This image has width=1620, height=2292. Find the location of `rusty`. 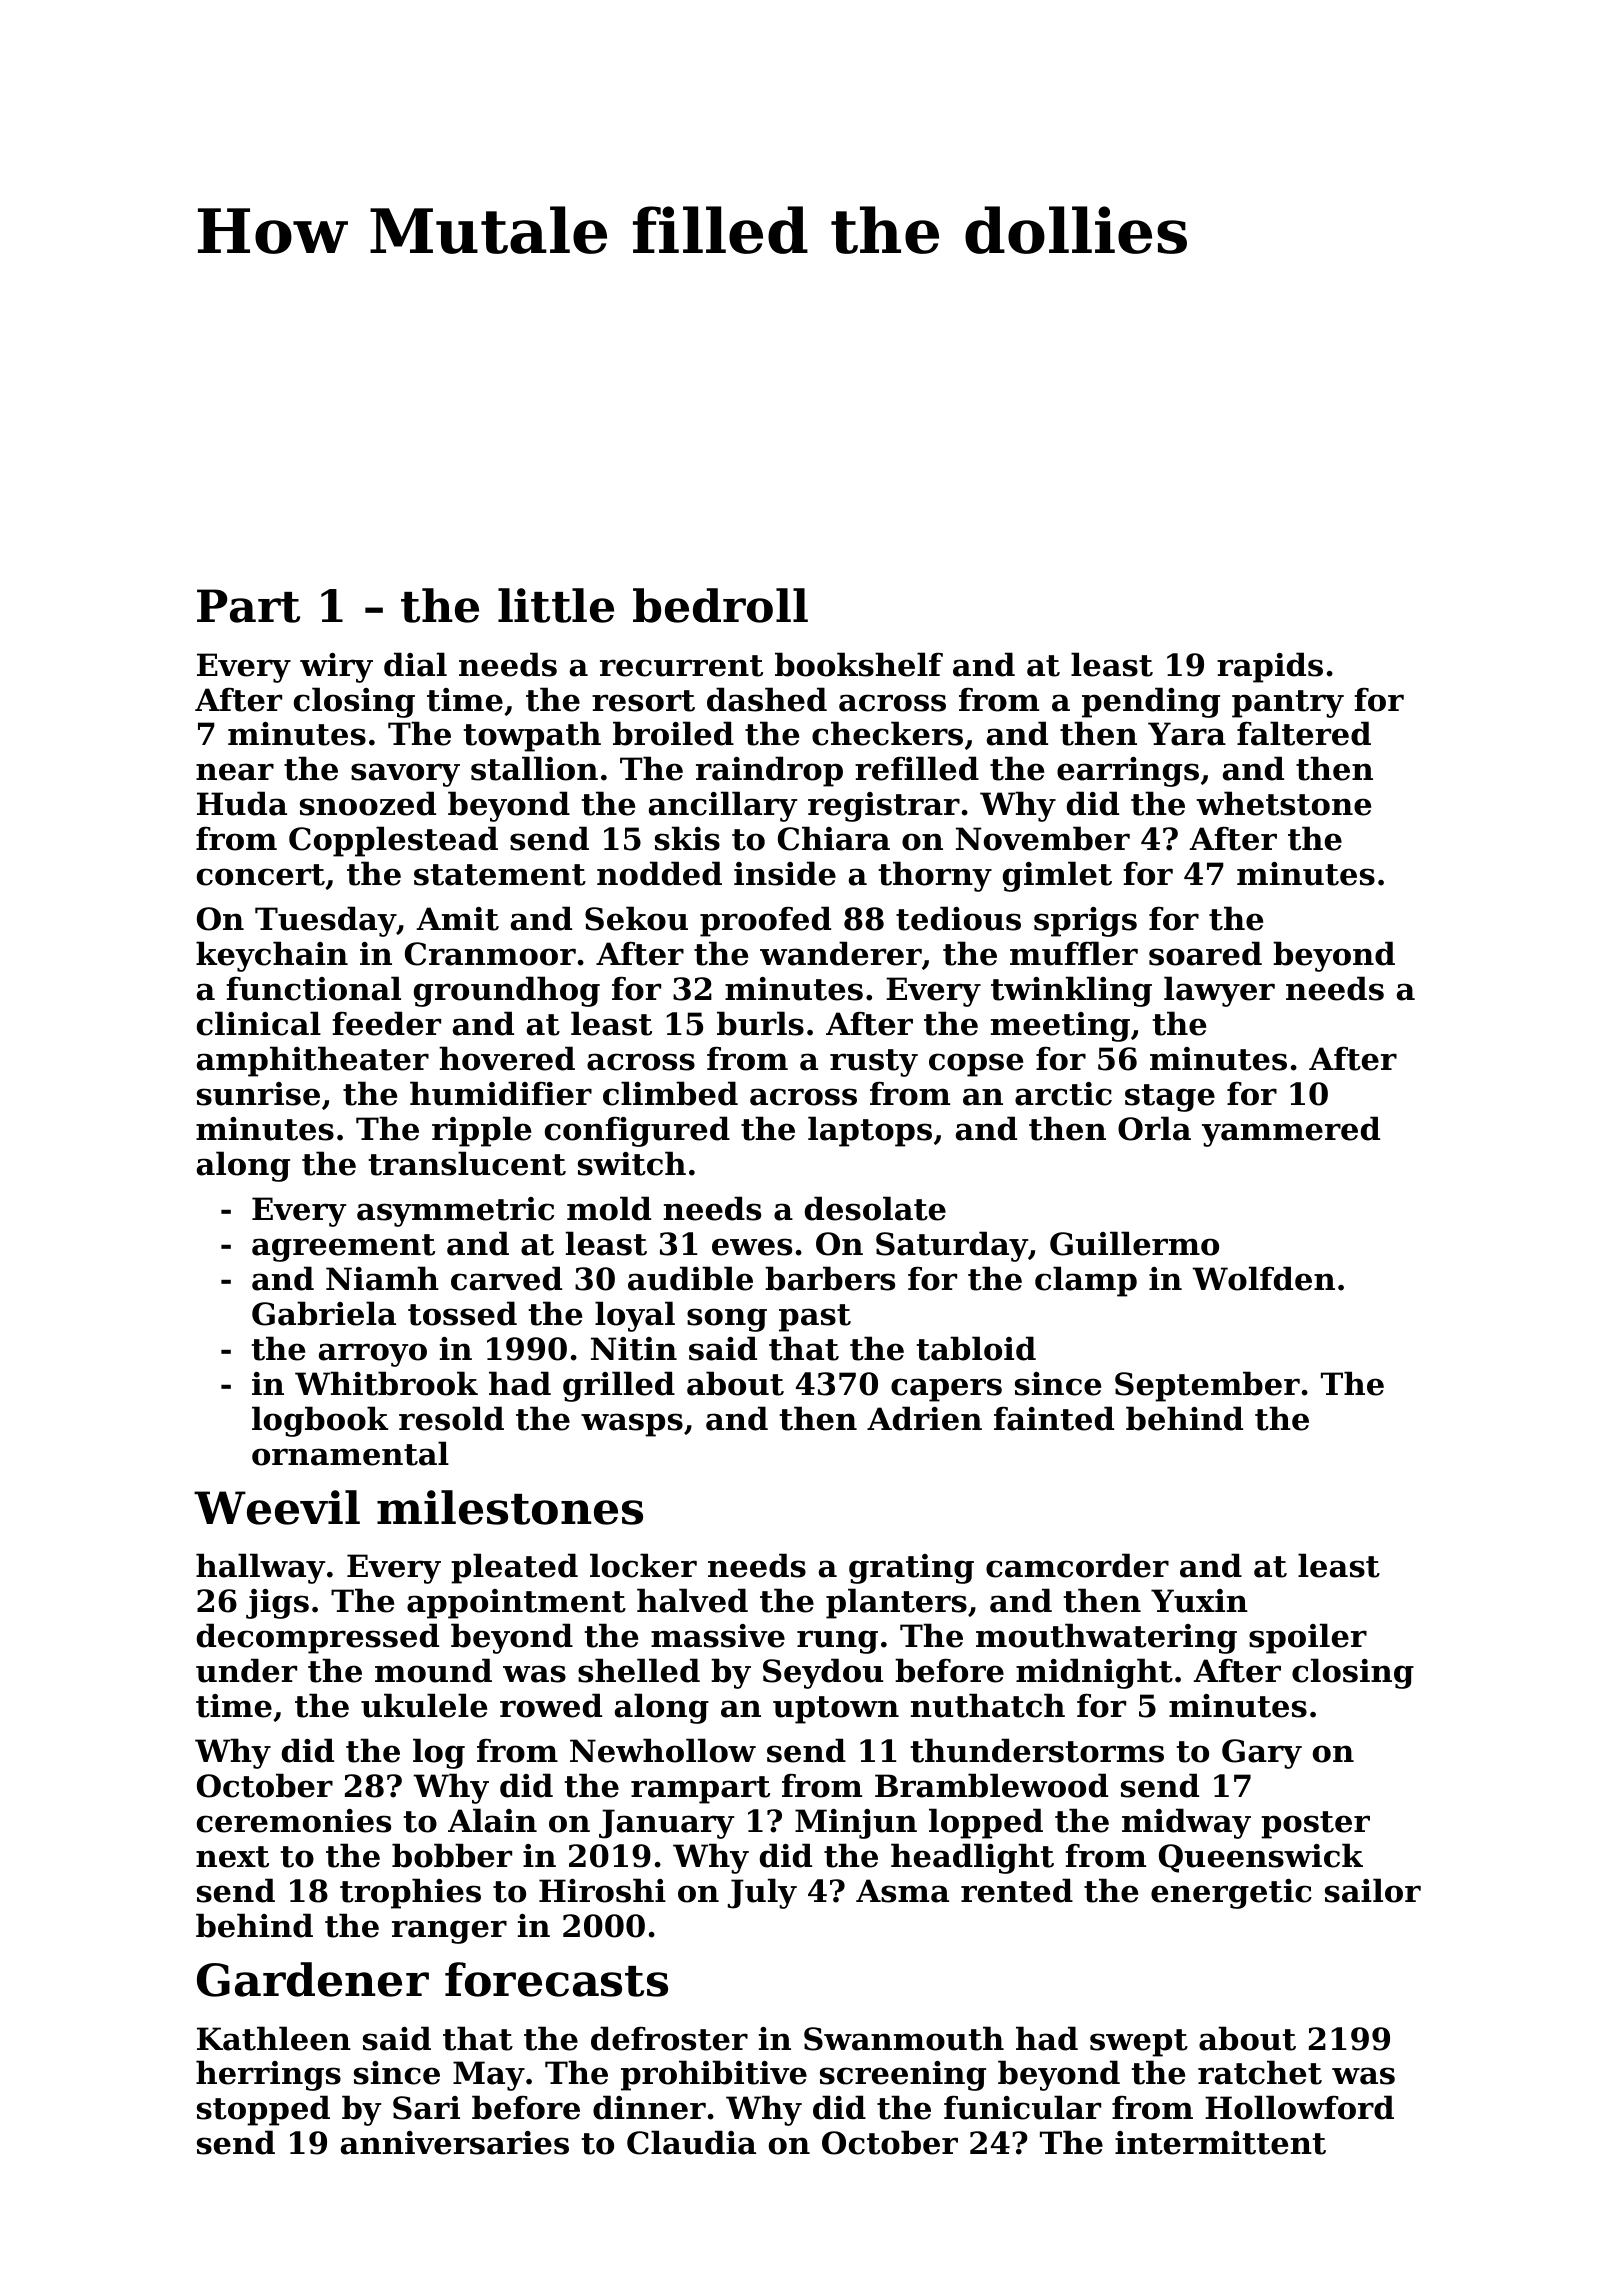

rusty is located at coordinates (874, 1063).
